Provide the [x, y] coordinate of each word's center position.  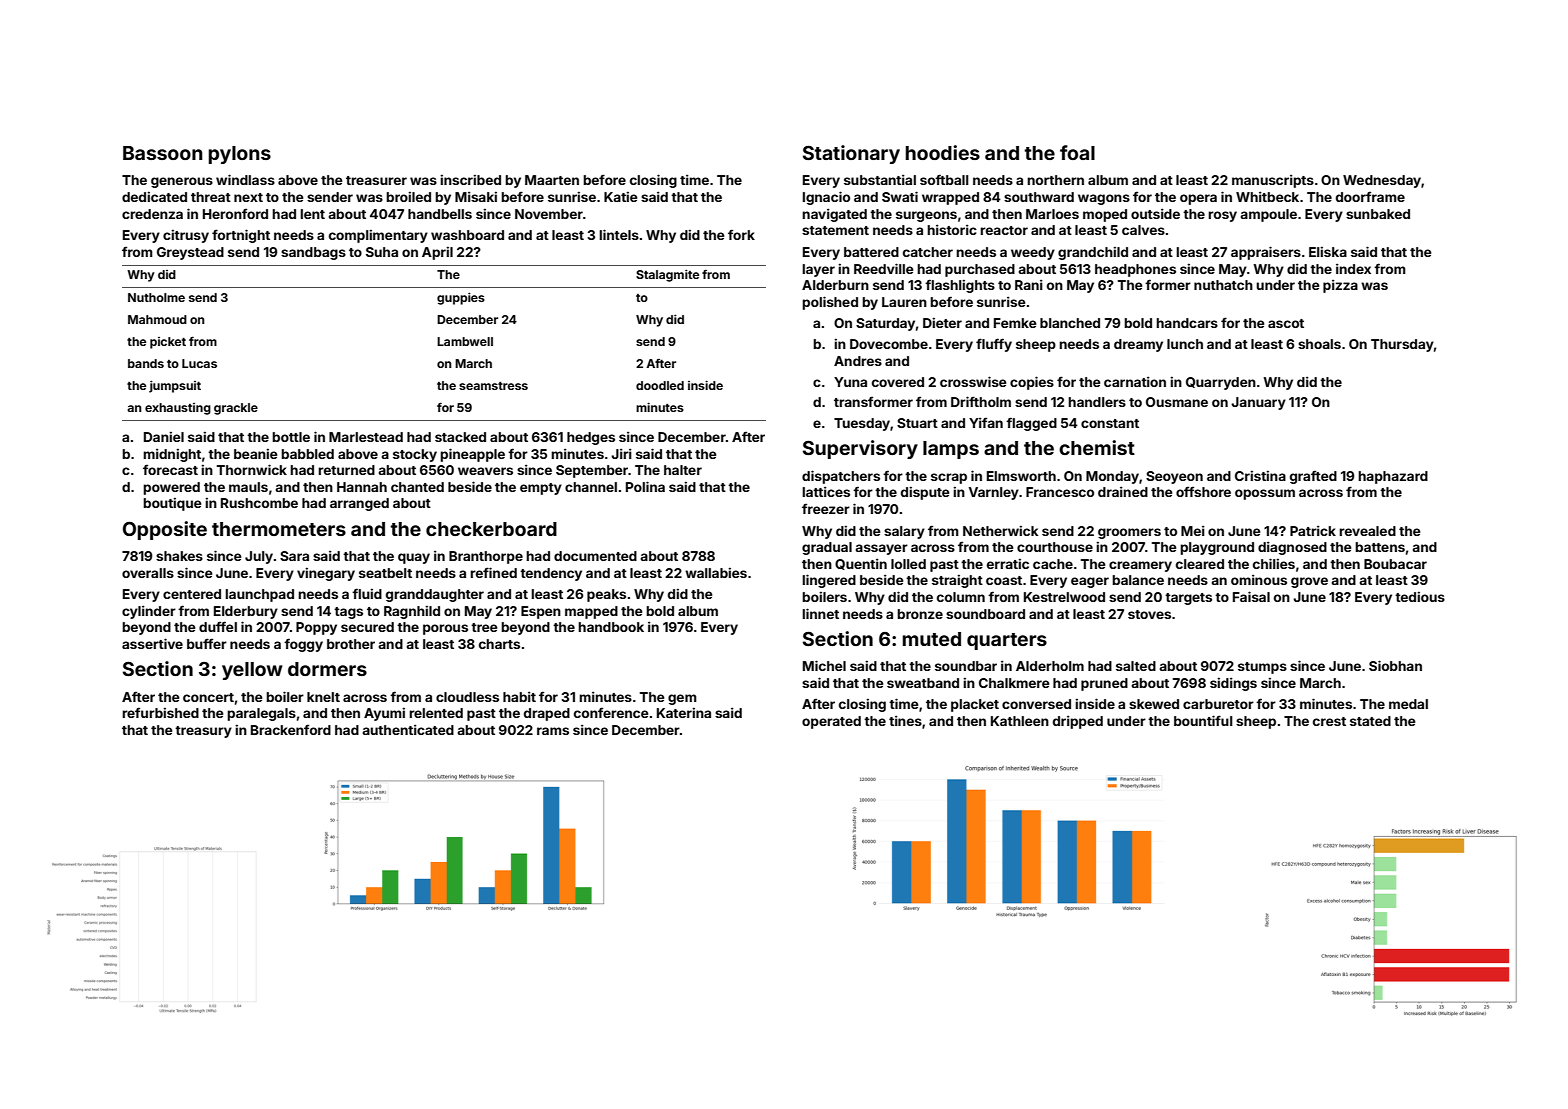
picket [168, 343]
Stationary [851, 154]
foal [1077, 152]
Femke [1015, 323]
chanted [417, 487]
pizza [1340, 286]
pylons [240, 155]
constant [1110, 423]
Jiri [621, 453]
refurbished [160, 712]
